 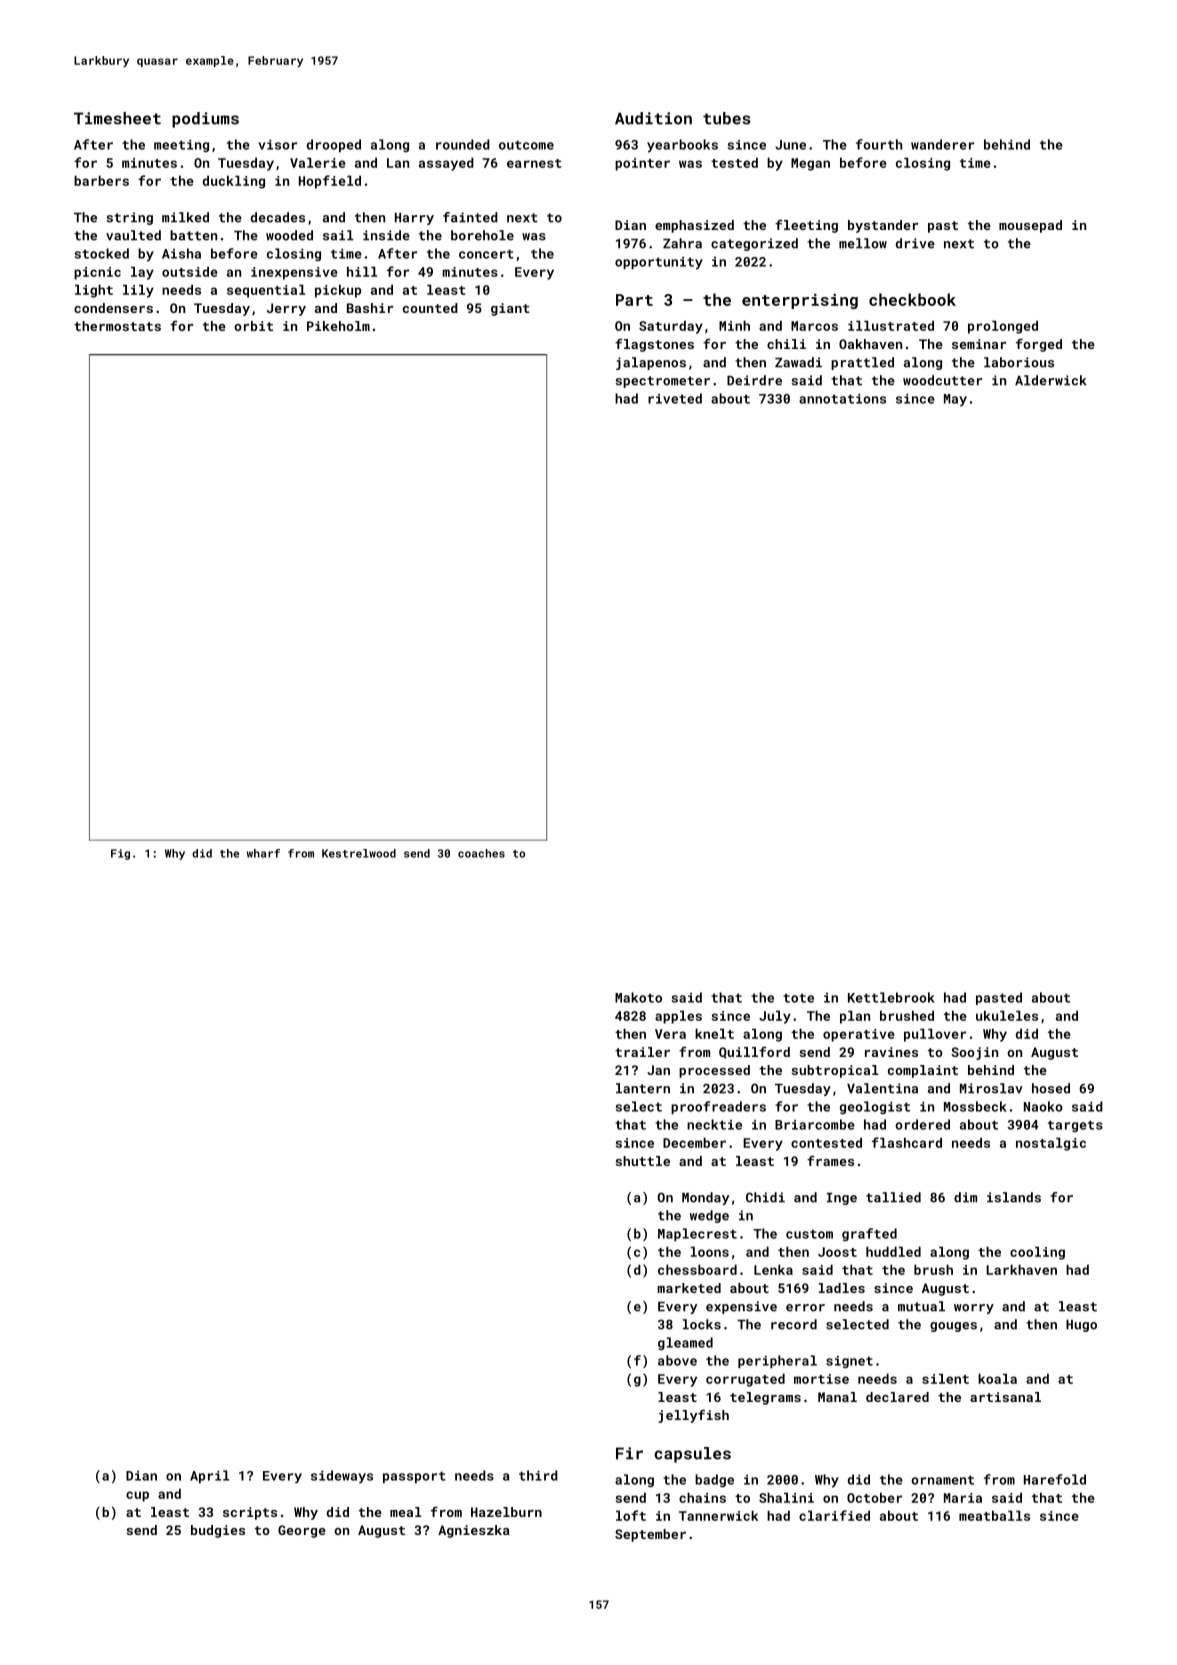 I want to click on cup, so click(x=137, y=1496).
